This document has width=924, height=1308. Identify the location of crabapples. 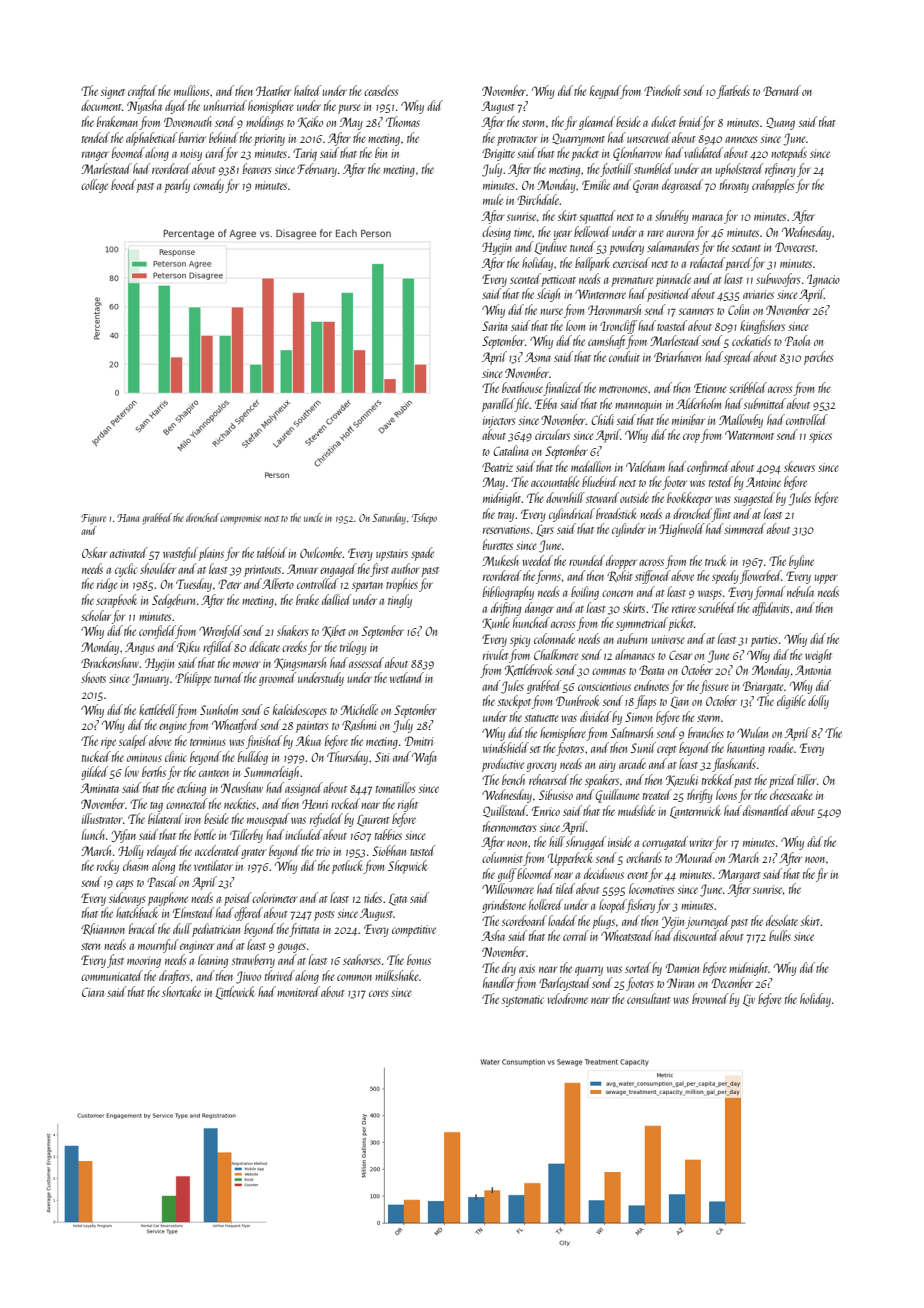
(773, 186).
